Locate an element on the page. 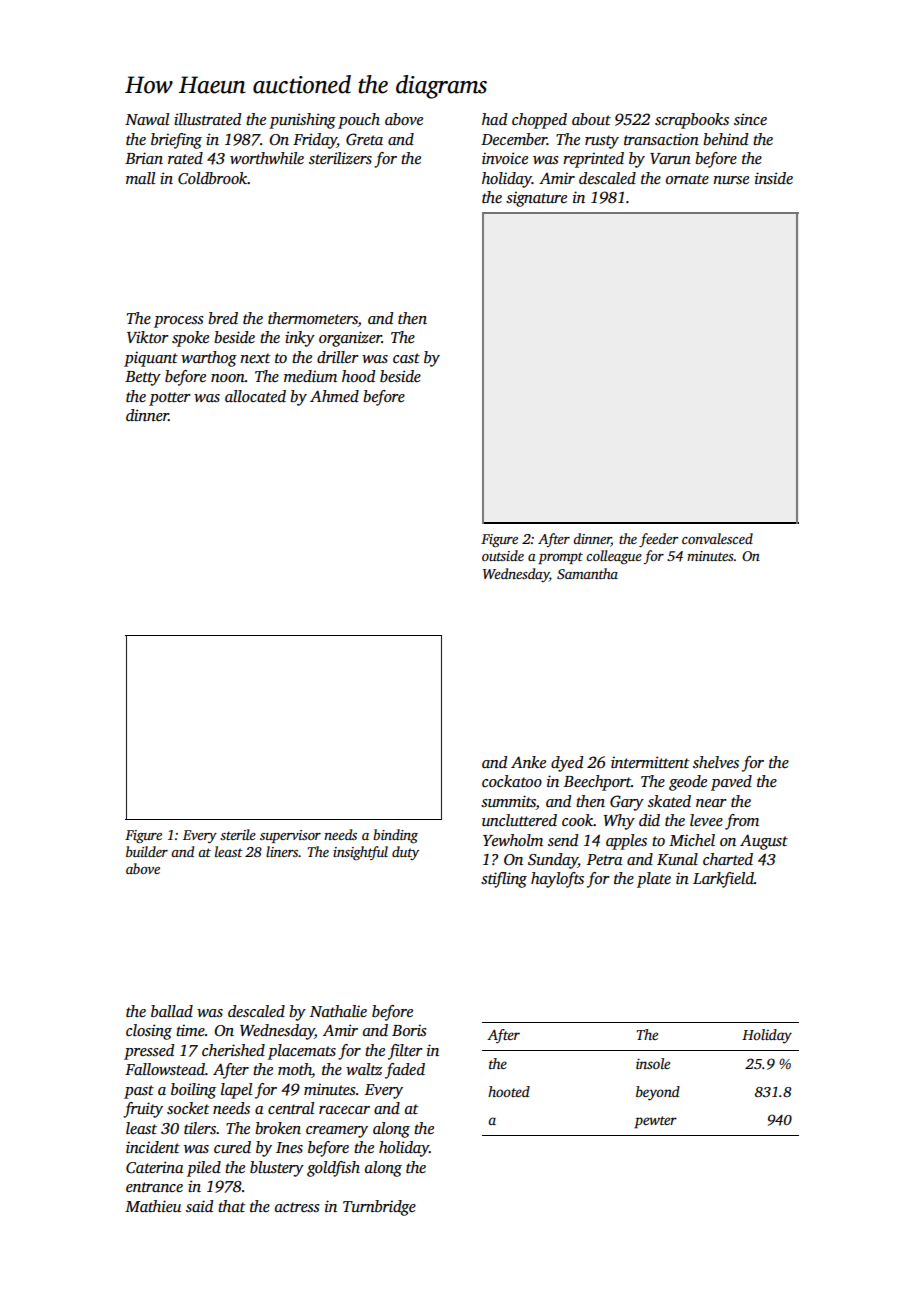 This page has width=924, height=1314. Larkfield is located at coordinates (723, 880).
